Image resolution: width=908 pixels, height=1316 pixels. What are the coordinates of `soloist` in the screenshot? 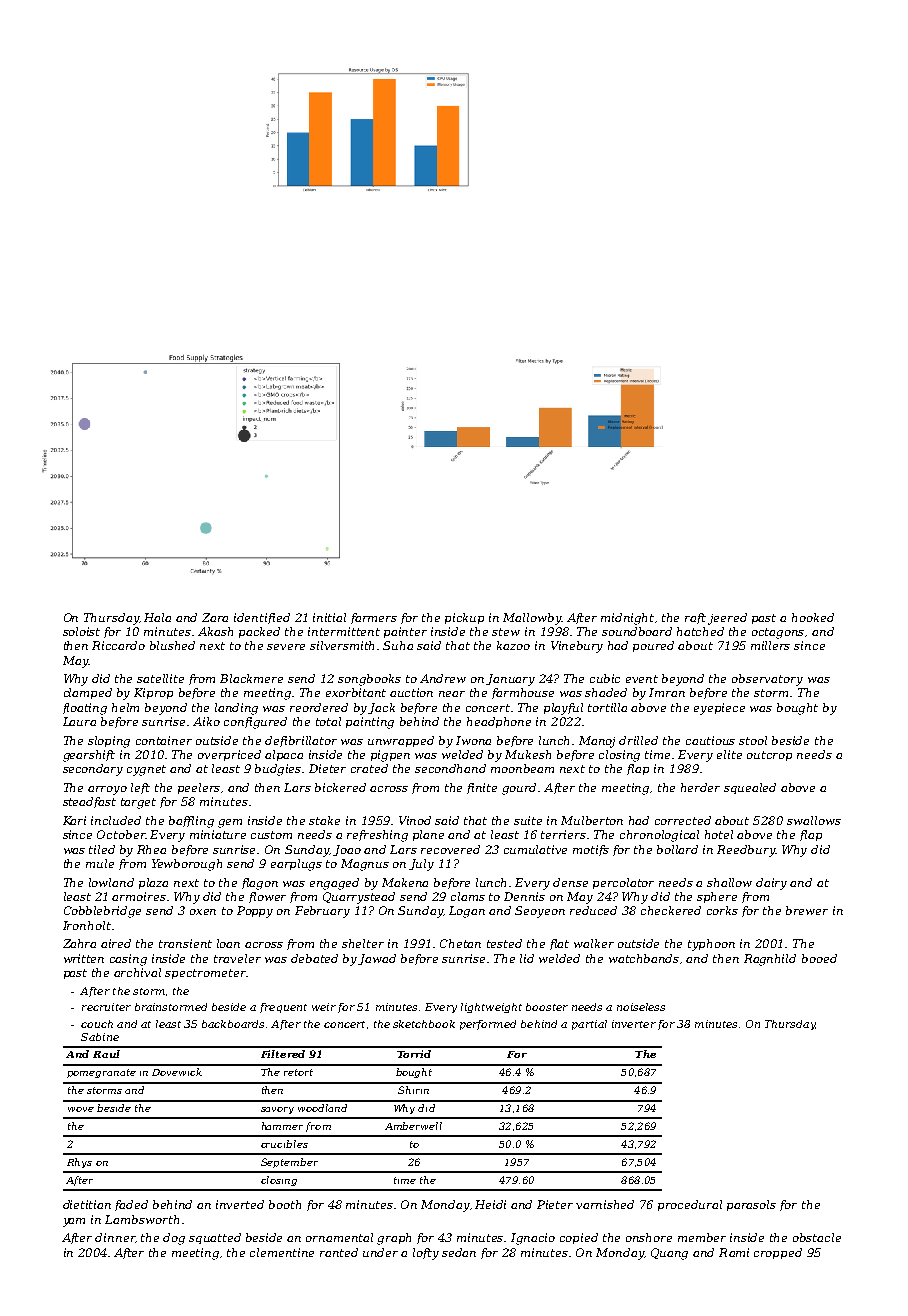 It's located at (81, 631).
